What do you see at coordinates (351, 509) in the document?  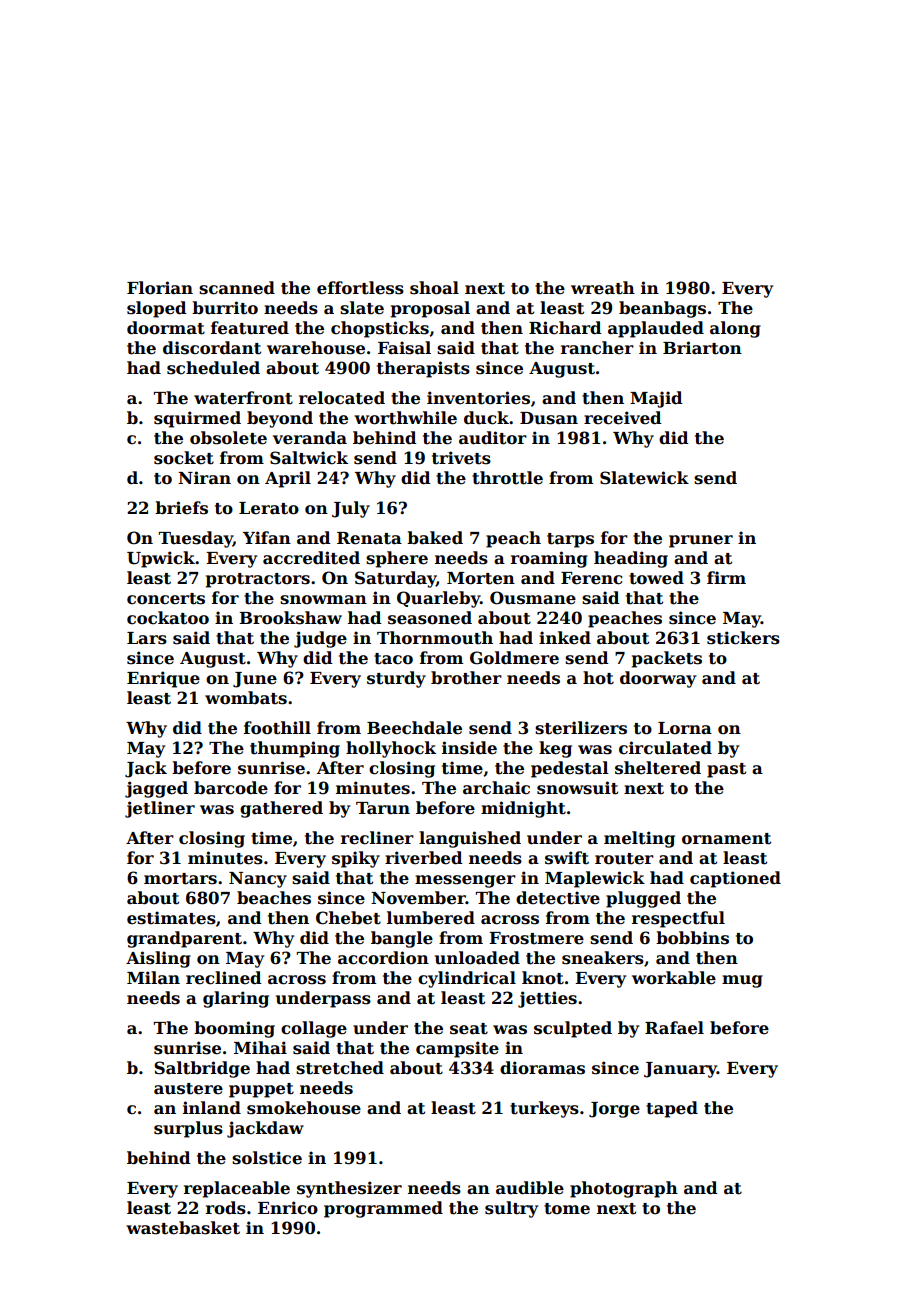 I see `July` at bounding box center [351, 509].
